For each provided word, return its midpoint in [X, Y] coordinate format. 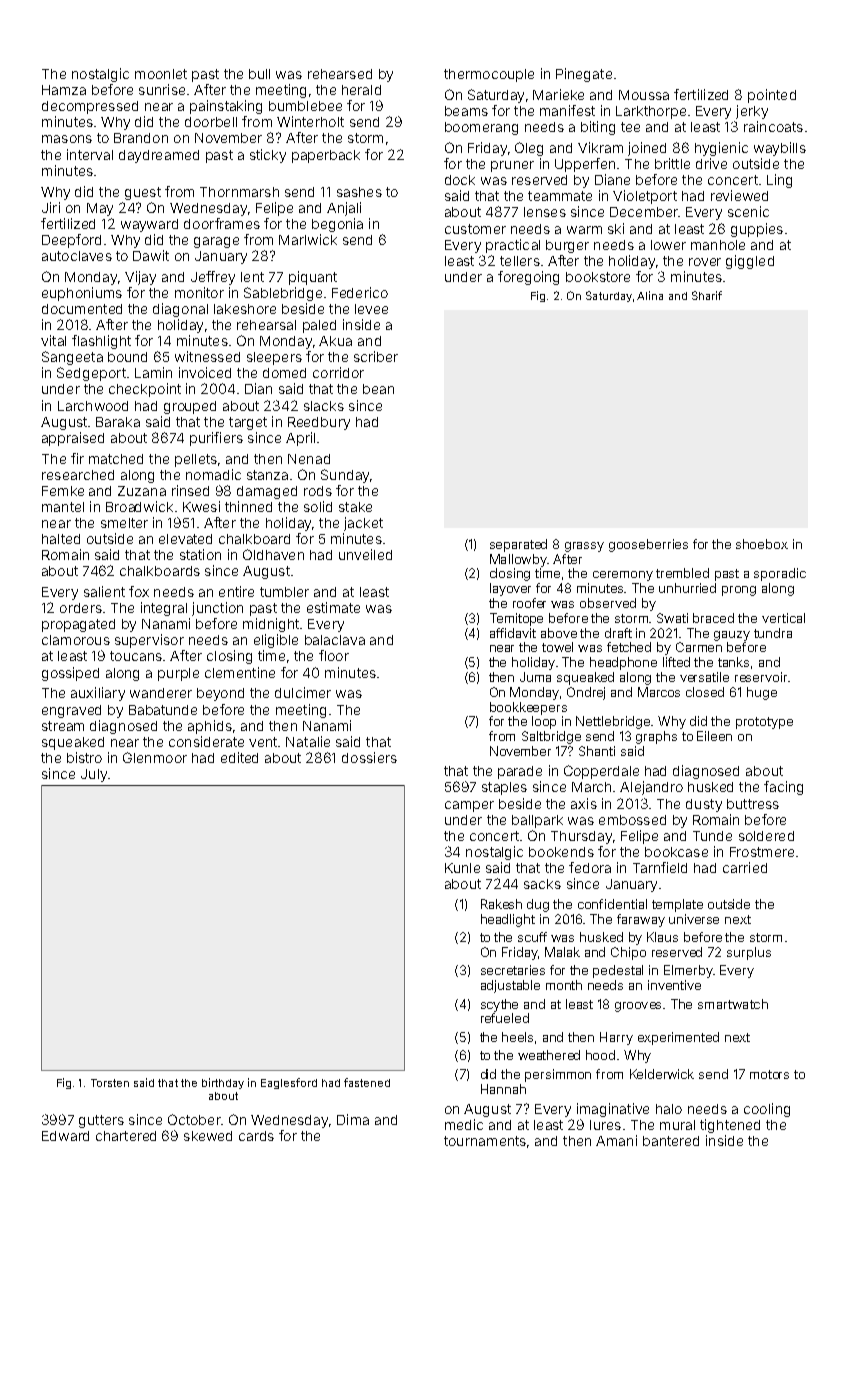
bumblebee [305, 106]
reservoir [761, 677]
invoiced [205, 372]
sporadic [780, 574]
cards [256, 1136]
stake [355, 507]
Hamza [64, 90]
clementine [240, 672]
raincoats [773, 126]
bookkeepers [528, 708]
